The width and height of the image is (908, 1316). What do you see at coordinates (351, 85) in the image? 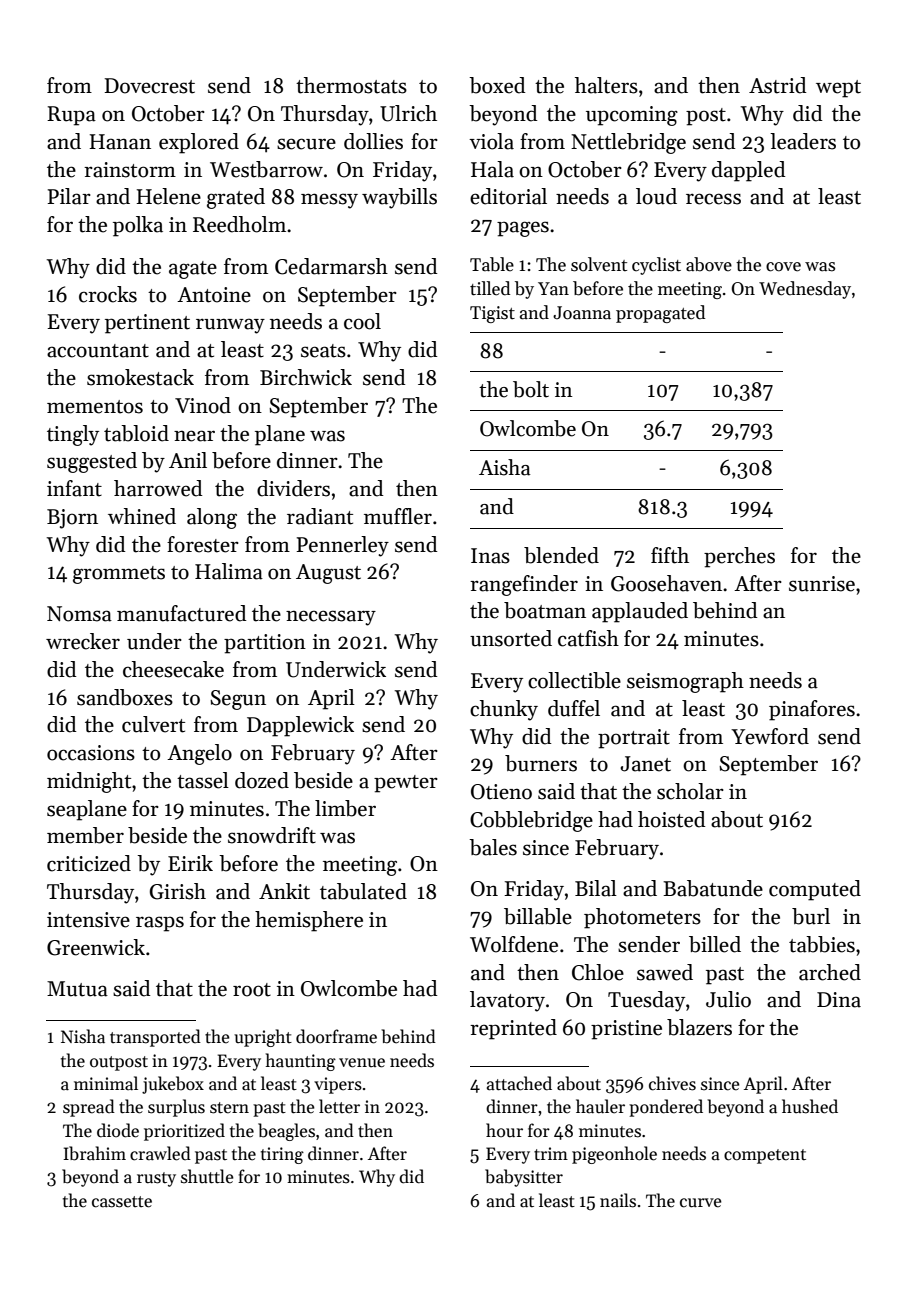
I see `thermostats` at bounding box center [351, 85].
